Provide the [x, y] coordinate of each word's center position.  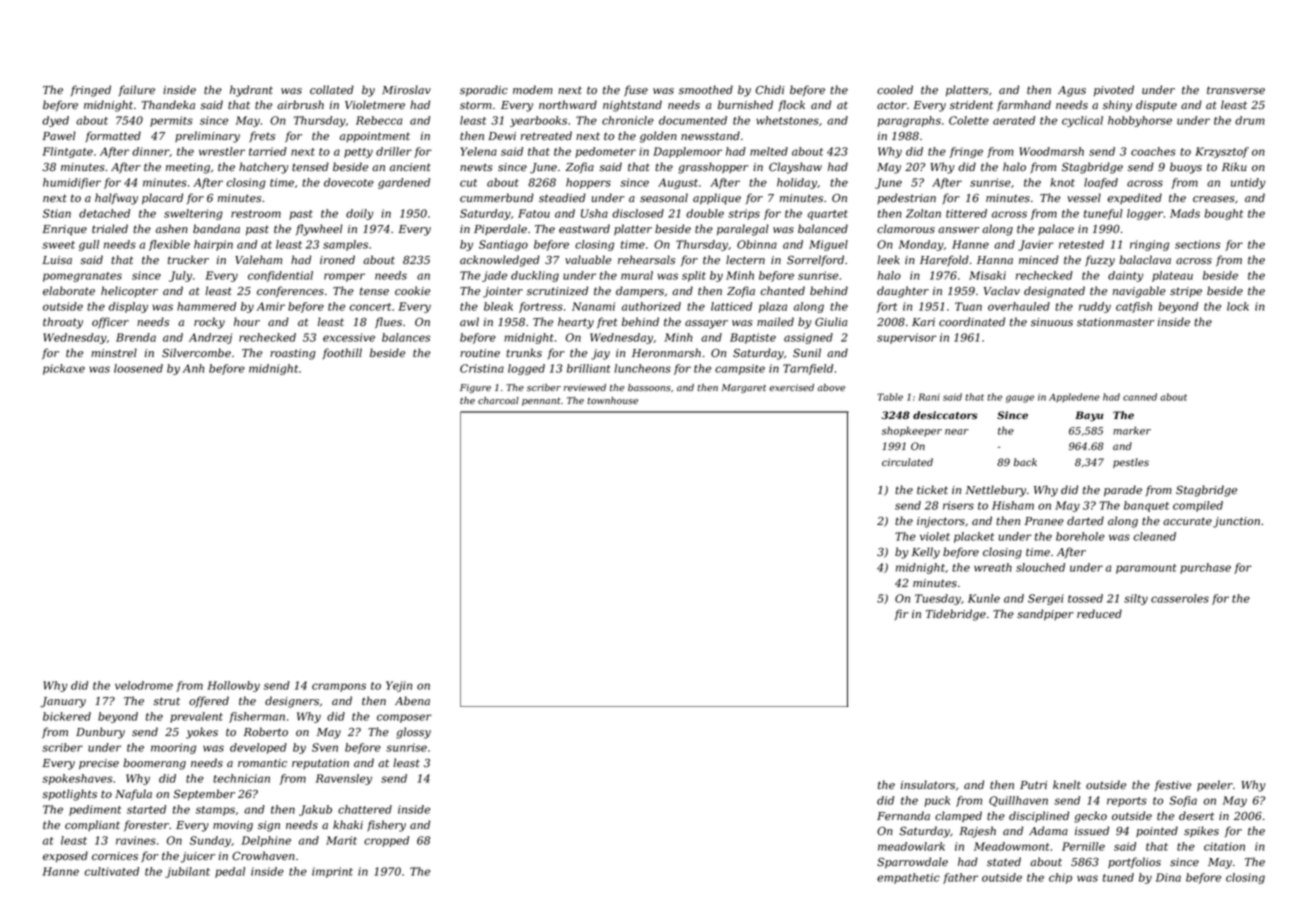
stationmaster [1115, 322]
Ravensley [344, 779]
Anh [194, 368]
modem [533, 90]
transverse [1236, 90]
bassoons [649, 387]
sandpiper [1045, 615]
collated [332, 90]
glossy [413, 733]
